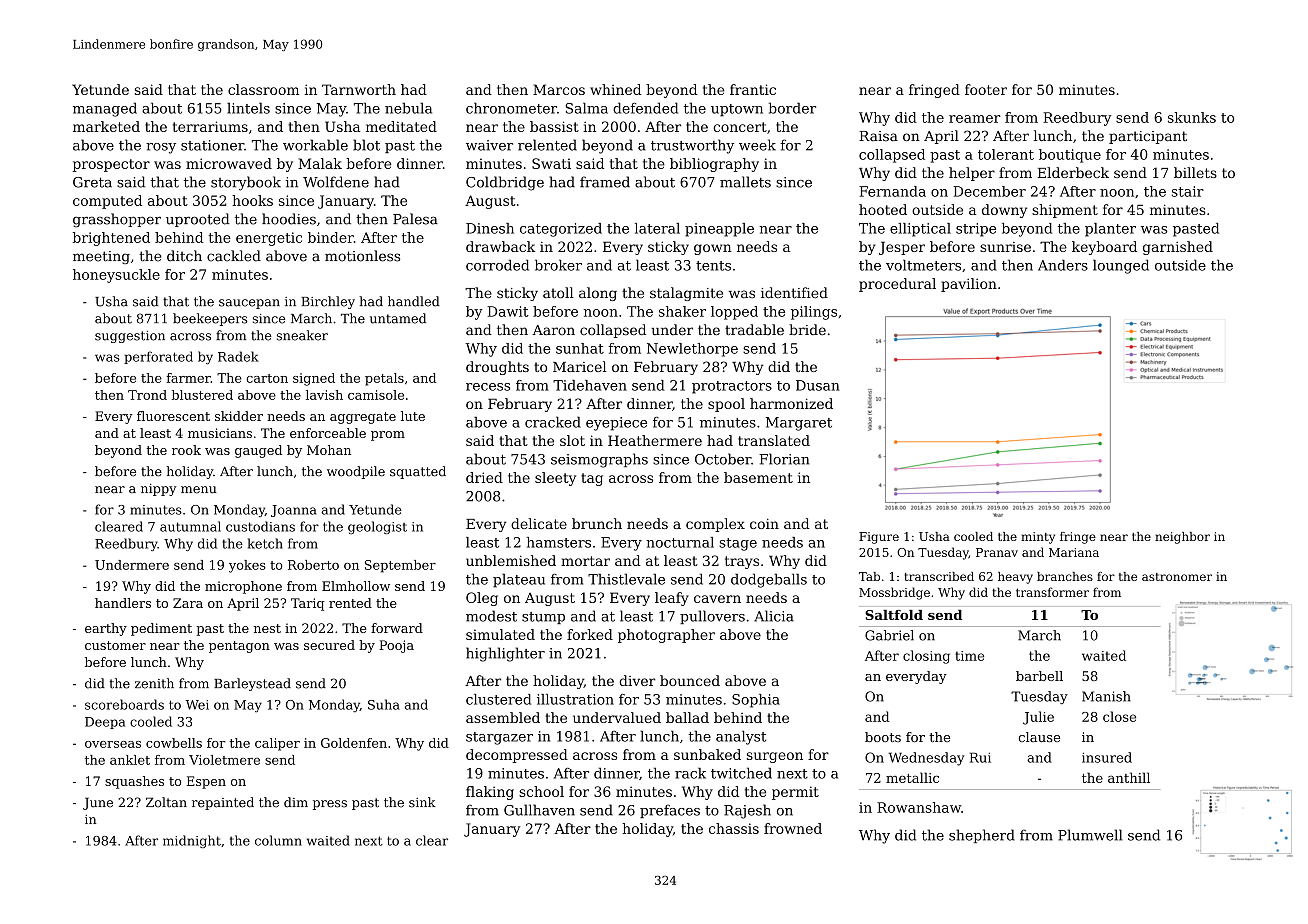  I want to click on gown, so click(713, 249).
